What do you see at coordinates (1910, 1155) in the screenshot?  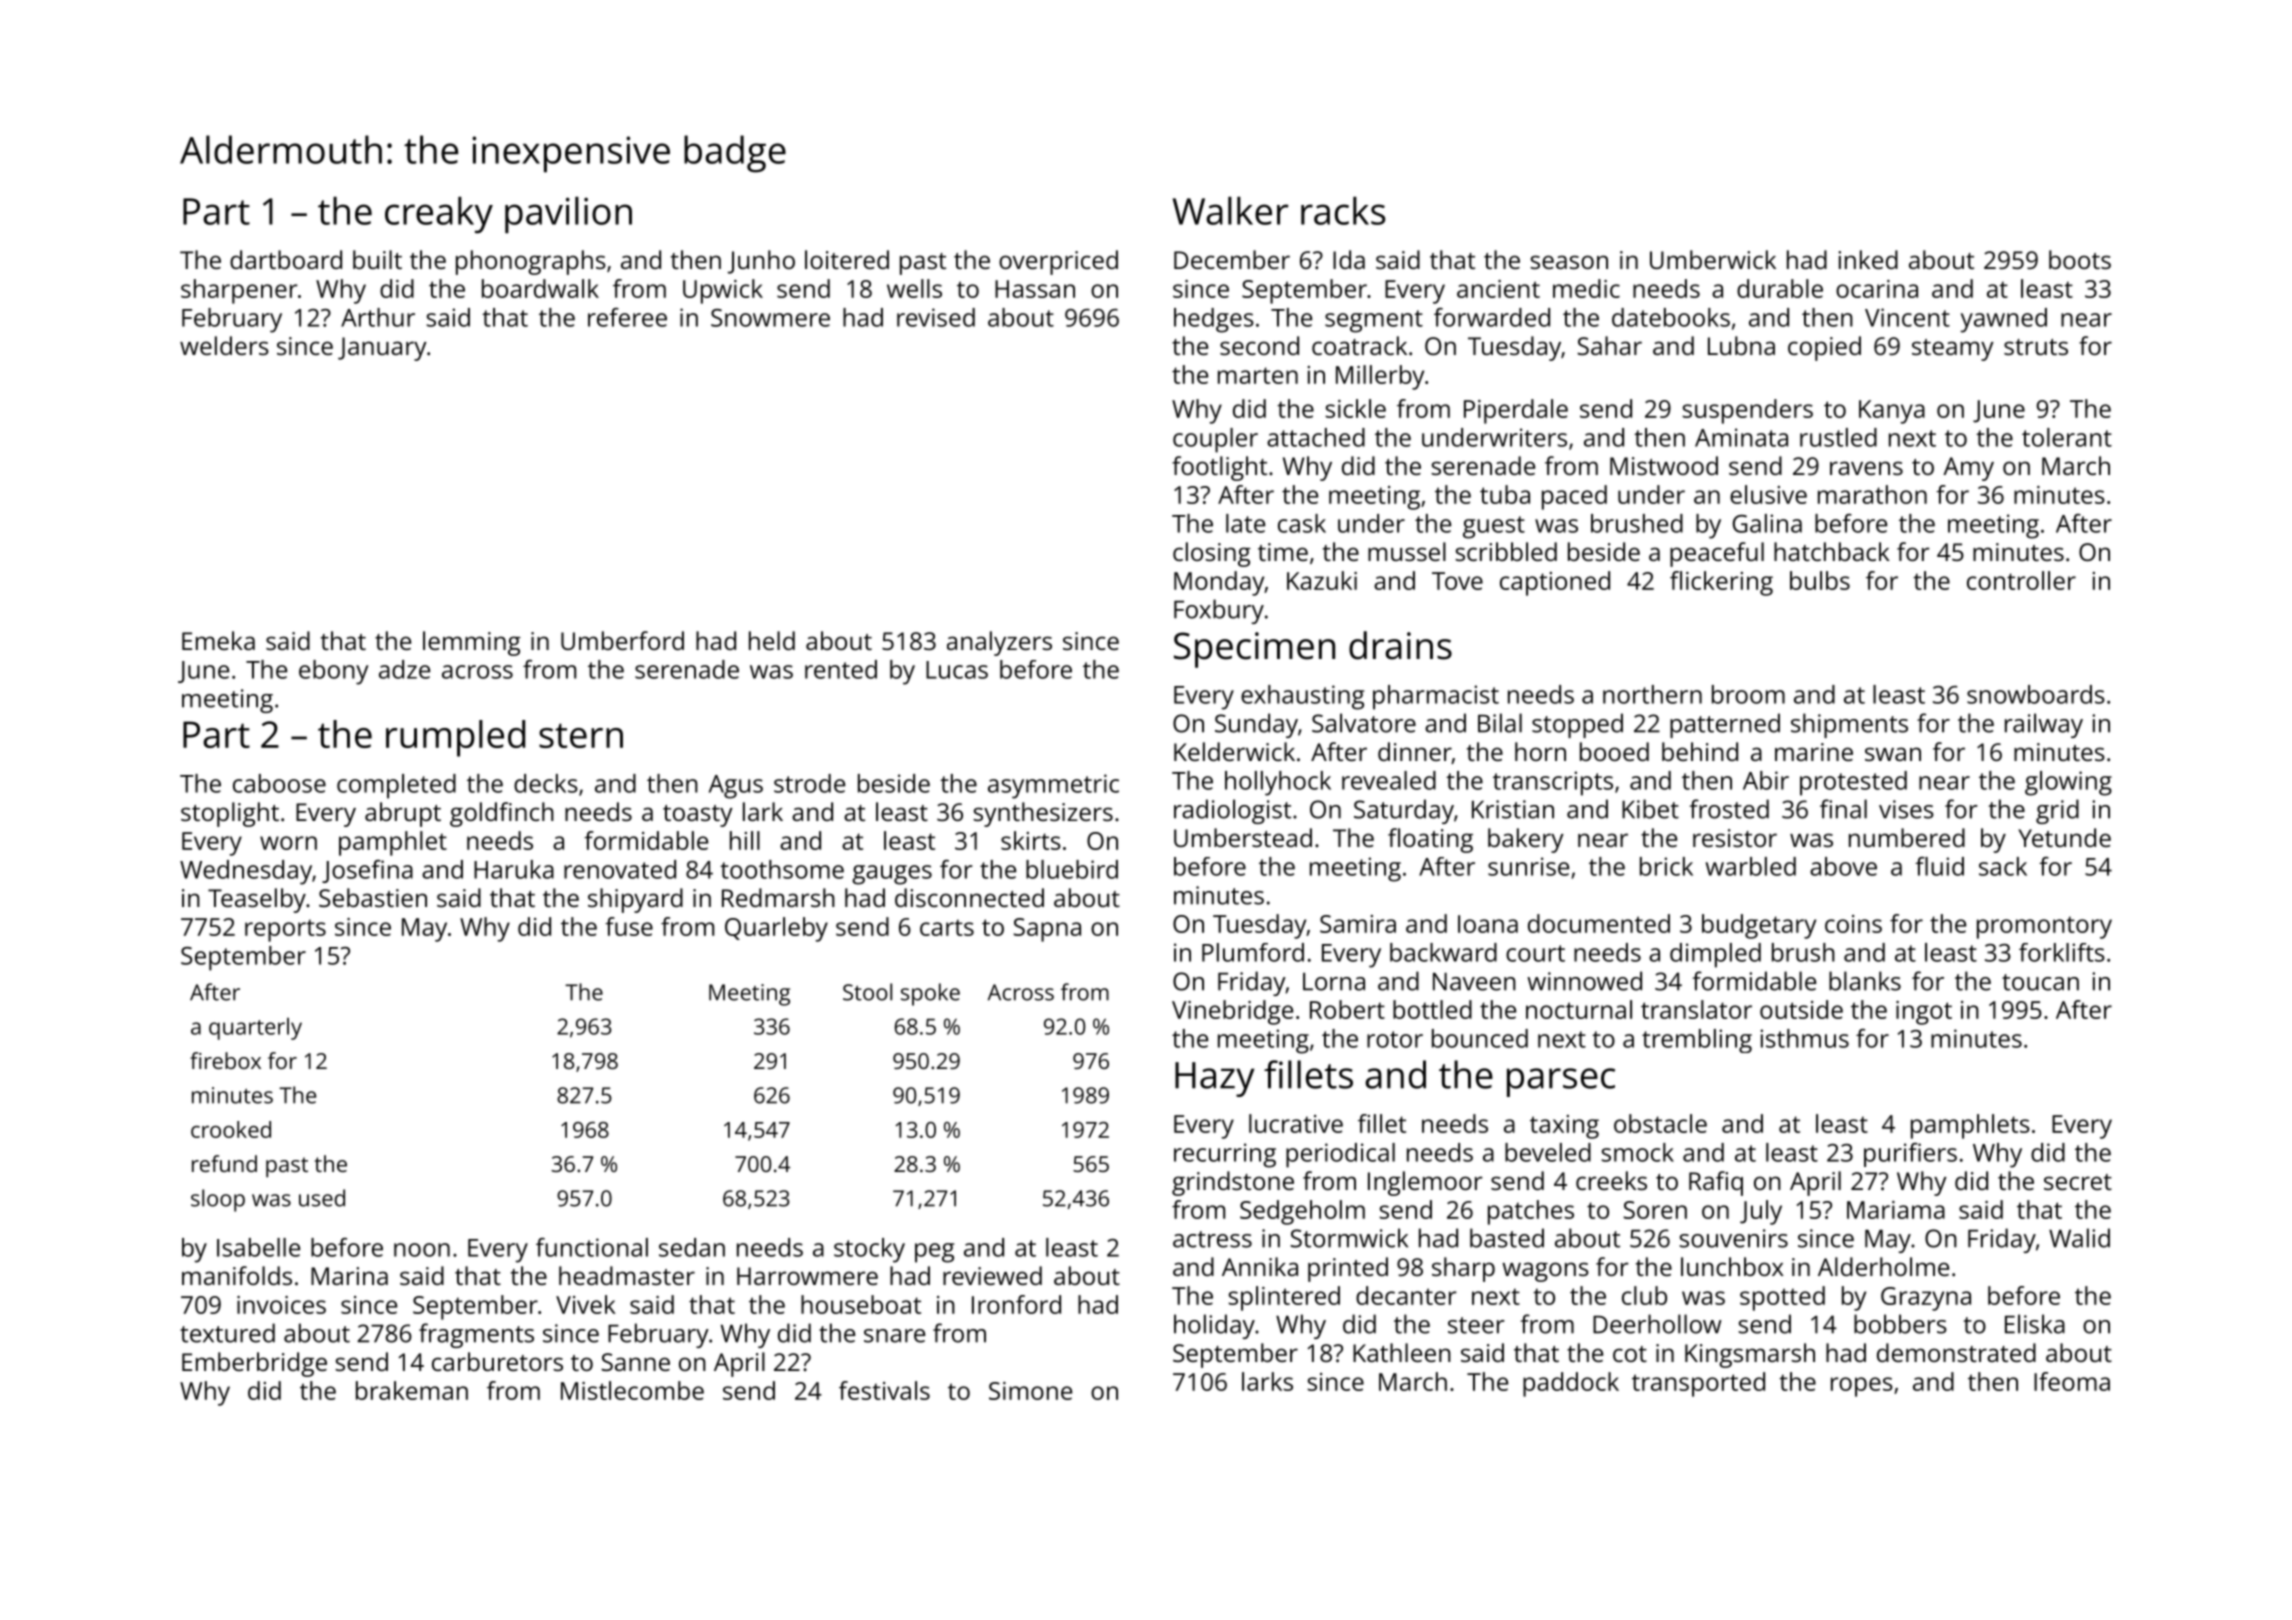 I see `purifiers` at bounding box center [1910, 1155].
